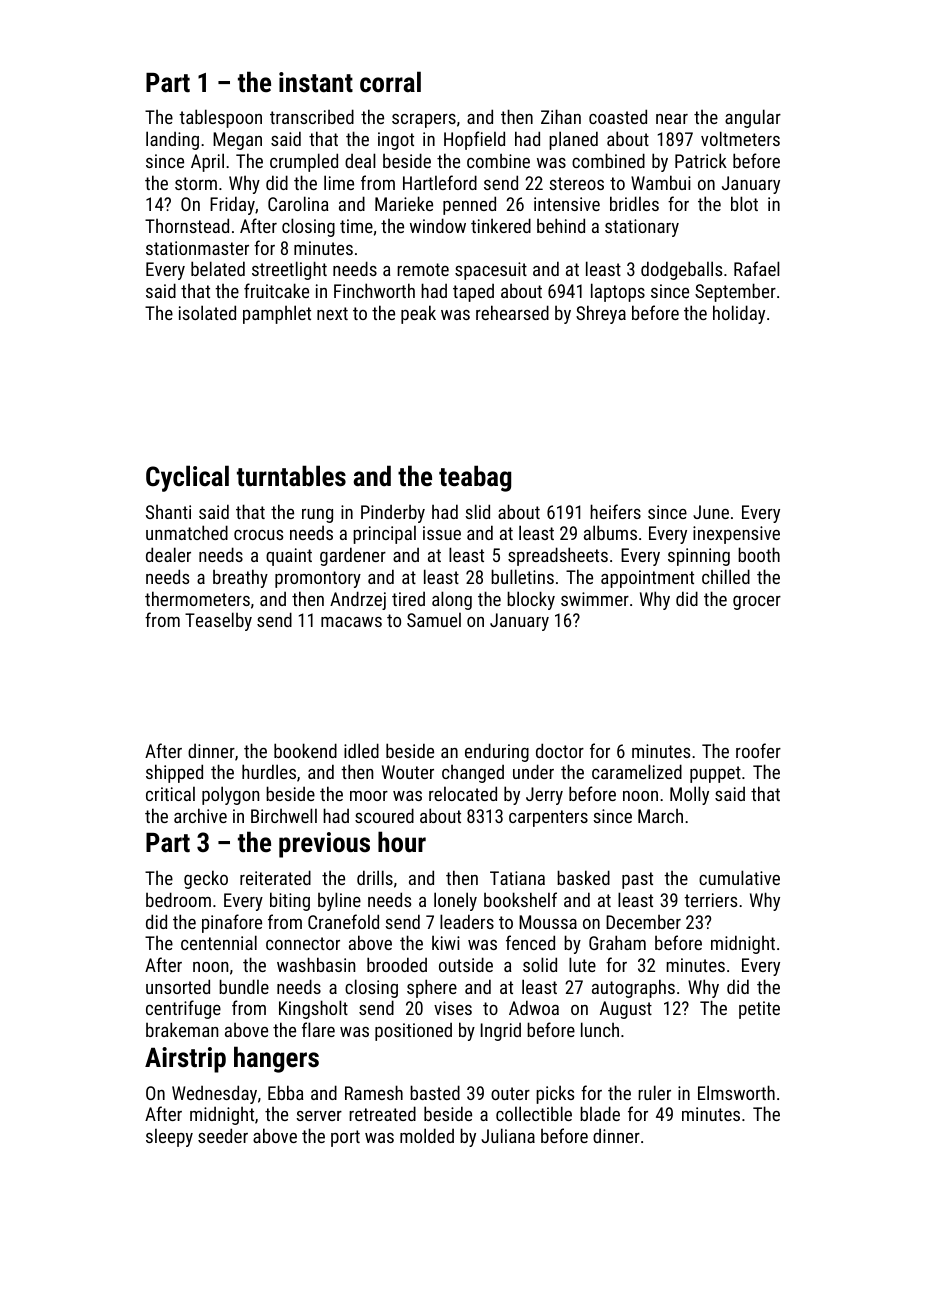  Describe the element at coordinates (600, 1113) in the screenshot. I see `blade` at that location.
